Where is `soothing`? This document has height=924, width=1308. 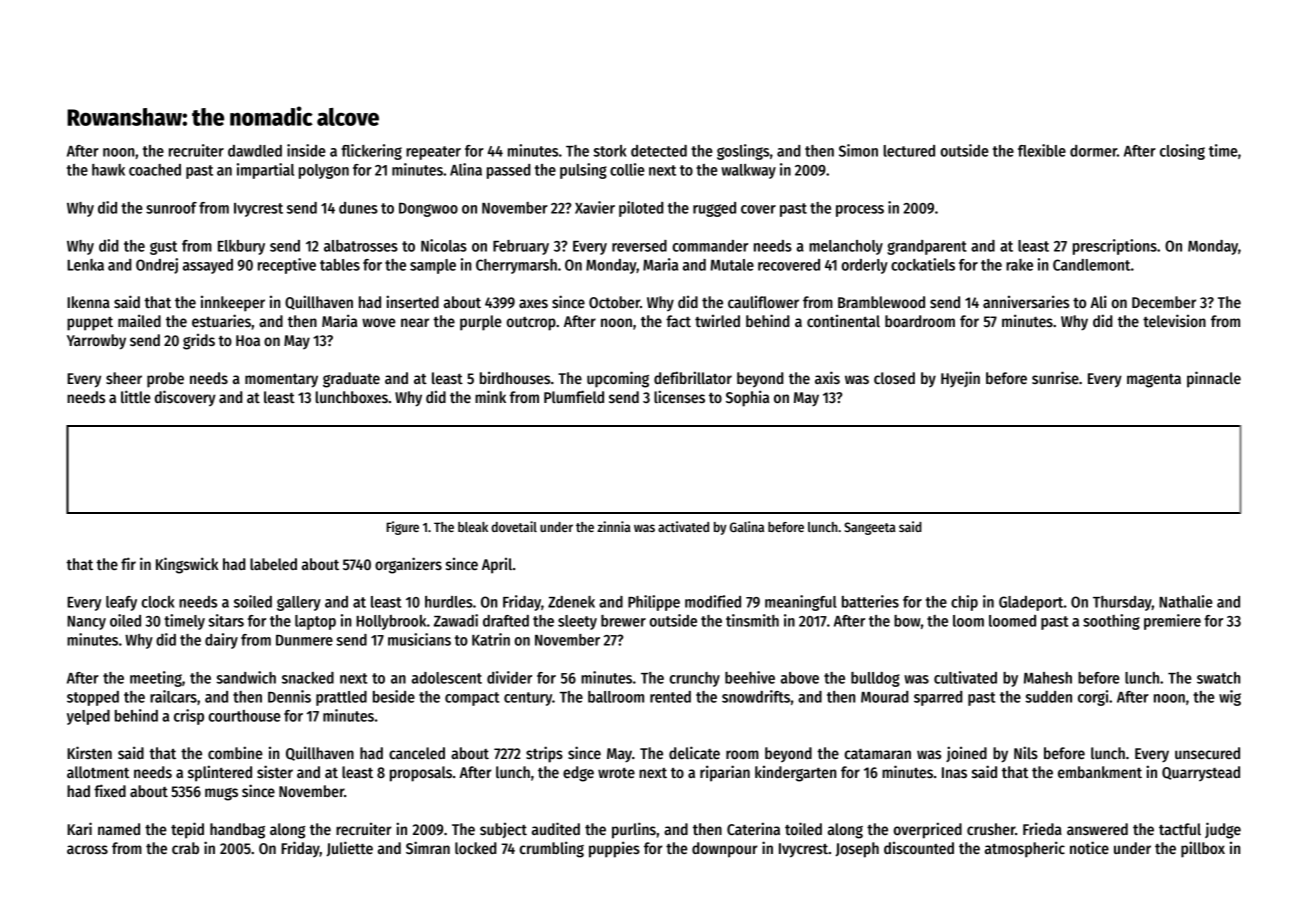 soothing is located at coordinates (1111, 622).
